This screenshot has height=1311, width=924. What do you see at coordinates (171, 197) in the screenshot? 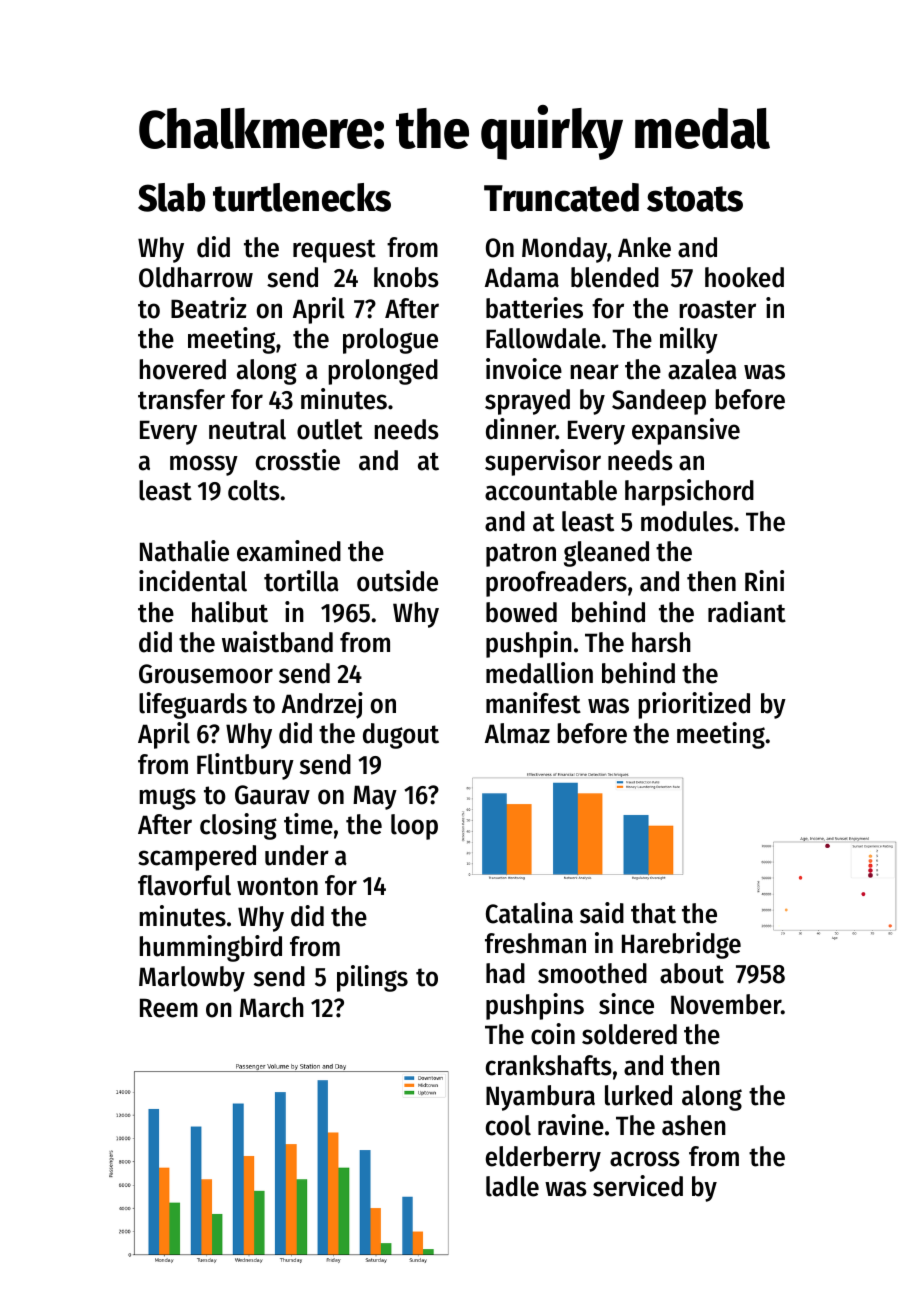
I see `Slab` at bounding box center [171, 197].
